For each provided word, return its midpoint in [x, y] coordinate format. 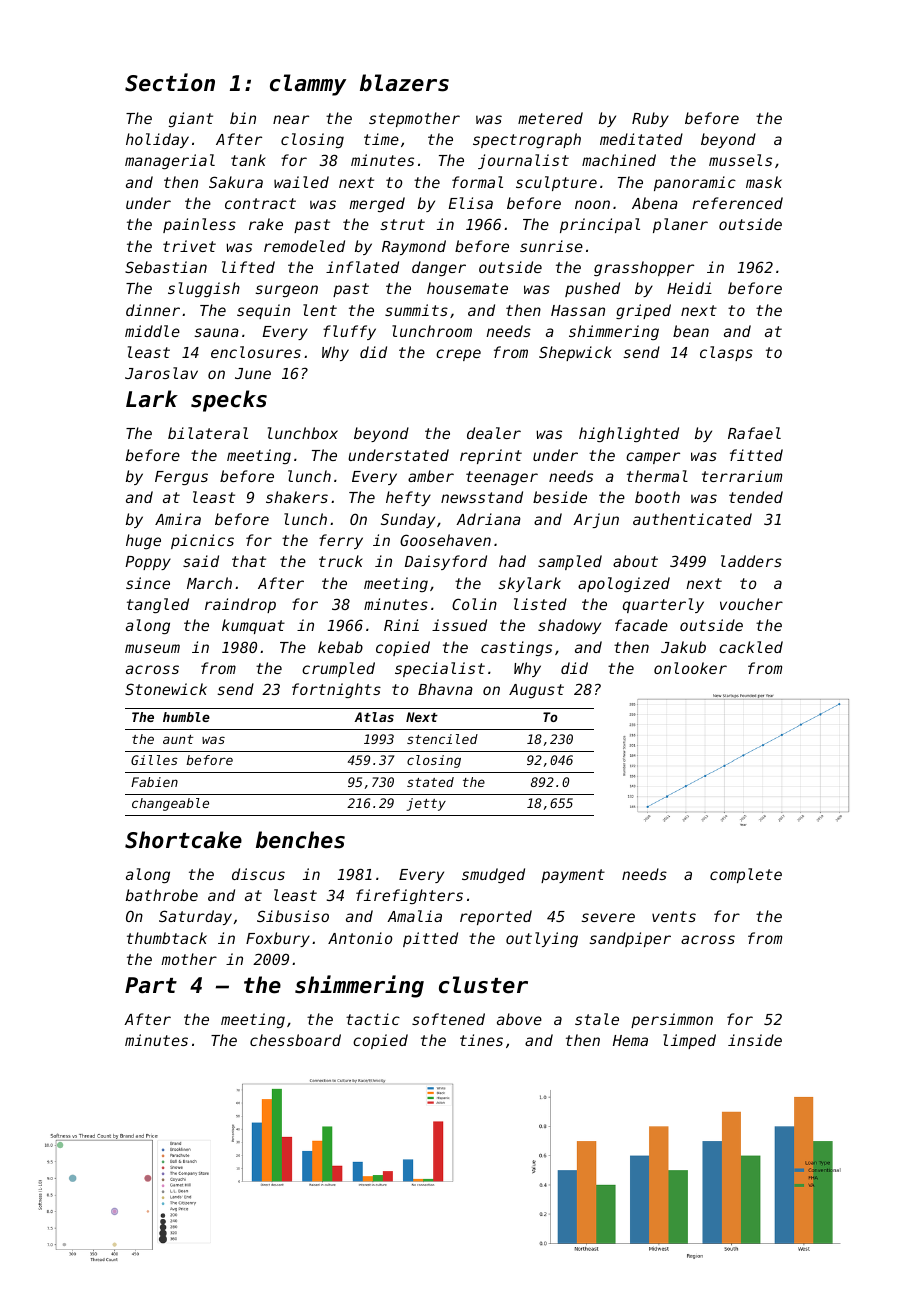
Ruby [650, 119]
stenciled [442, 739]
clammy [308, 85]
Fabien [154, 782]
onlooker [690, 668]
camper [653, 458]
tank [248, 160]
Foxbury [278, 939]
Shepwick [575, 353]
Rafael [754, 433]
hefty [408, 498]
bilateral [208, 433]
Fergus [181, 478]
